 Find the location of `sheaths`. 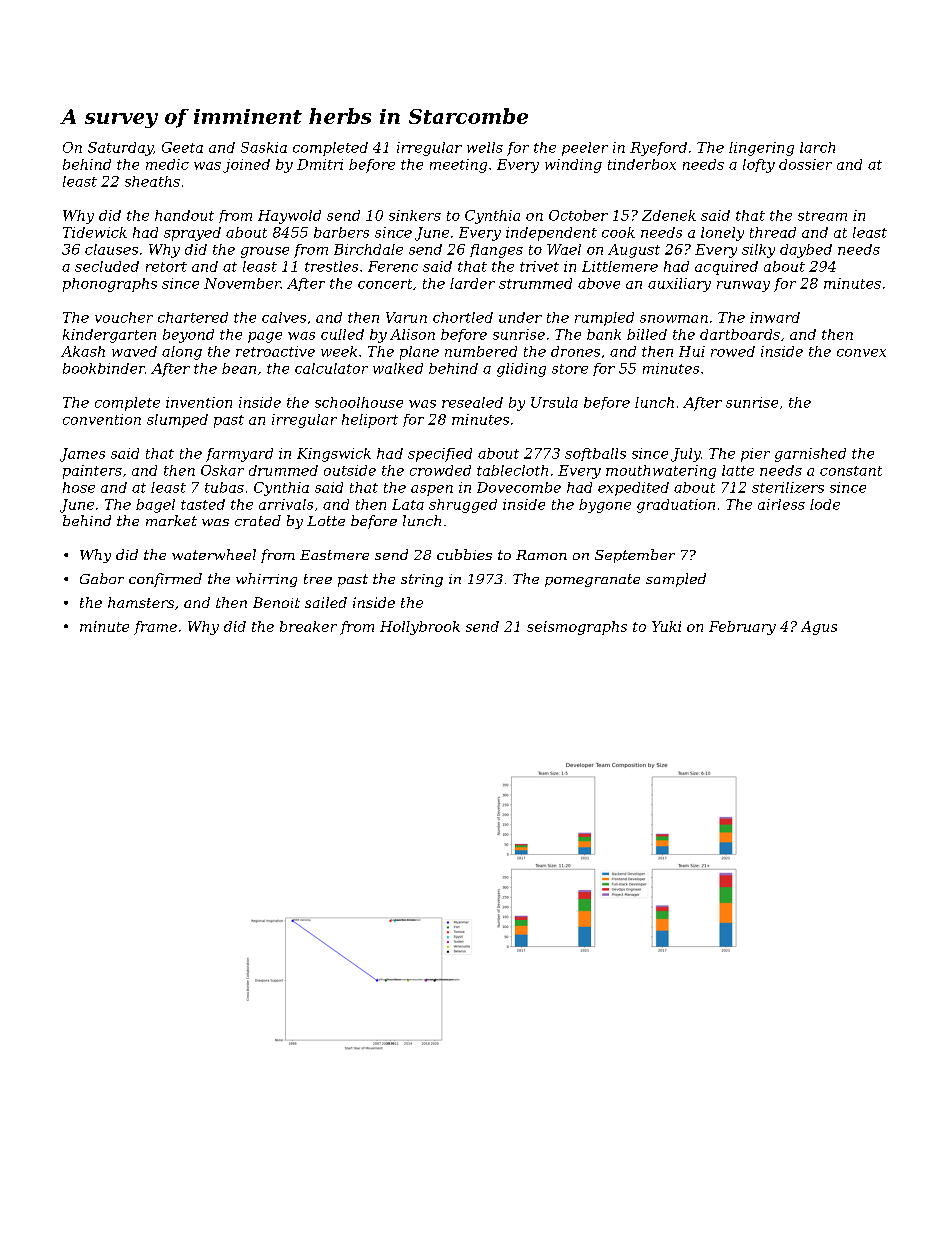

sheaths is located at coordinates (152, 181).
